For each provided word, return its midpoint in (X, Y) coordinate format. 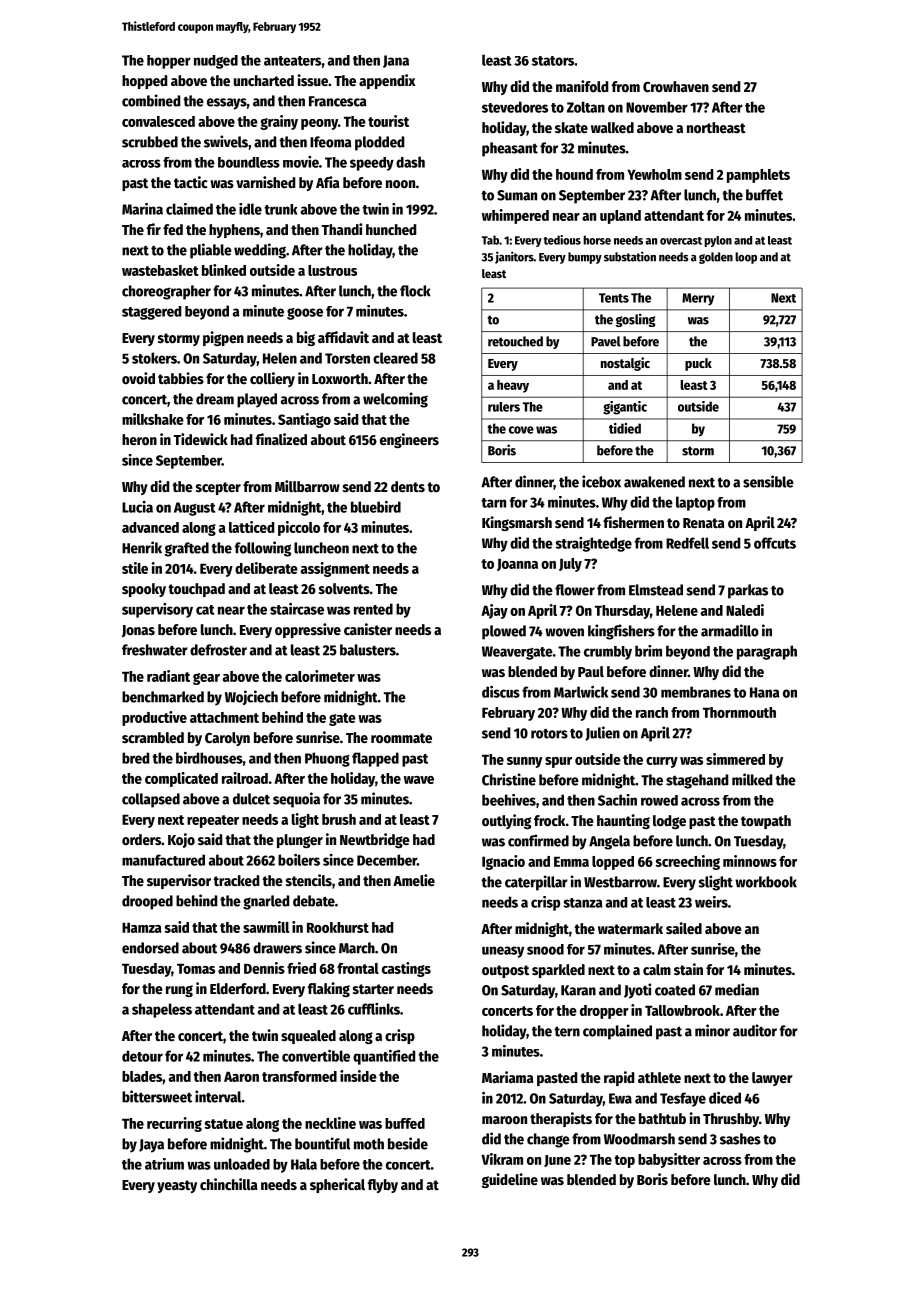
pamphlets (758, 176)
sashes (740, 1139)
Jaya (151, 1146)
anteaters (292, 61)
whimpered (515, 216)
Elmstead (656, 590)
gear (206, 679)
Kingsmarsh (517, 523)
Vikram (502, 1159)
